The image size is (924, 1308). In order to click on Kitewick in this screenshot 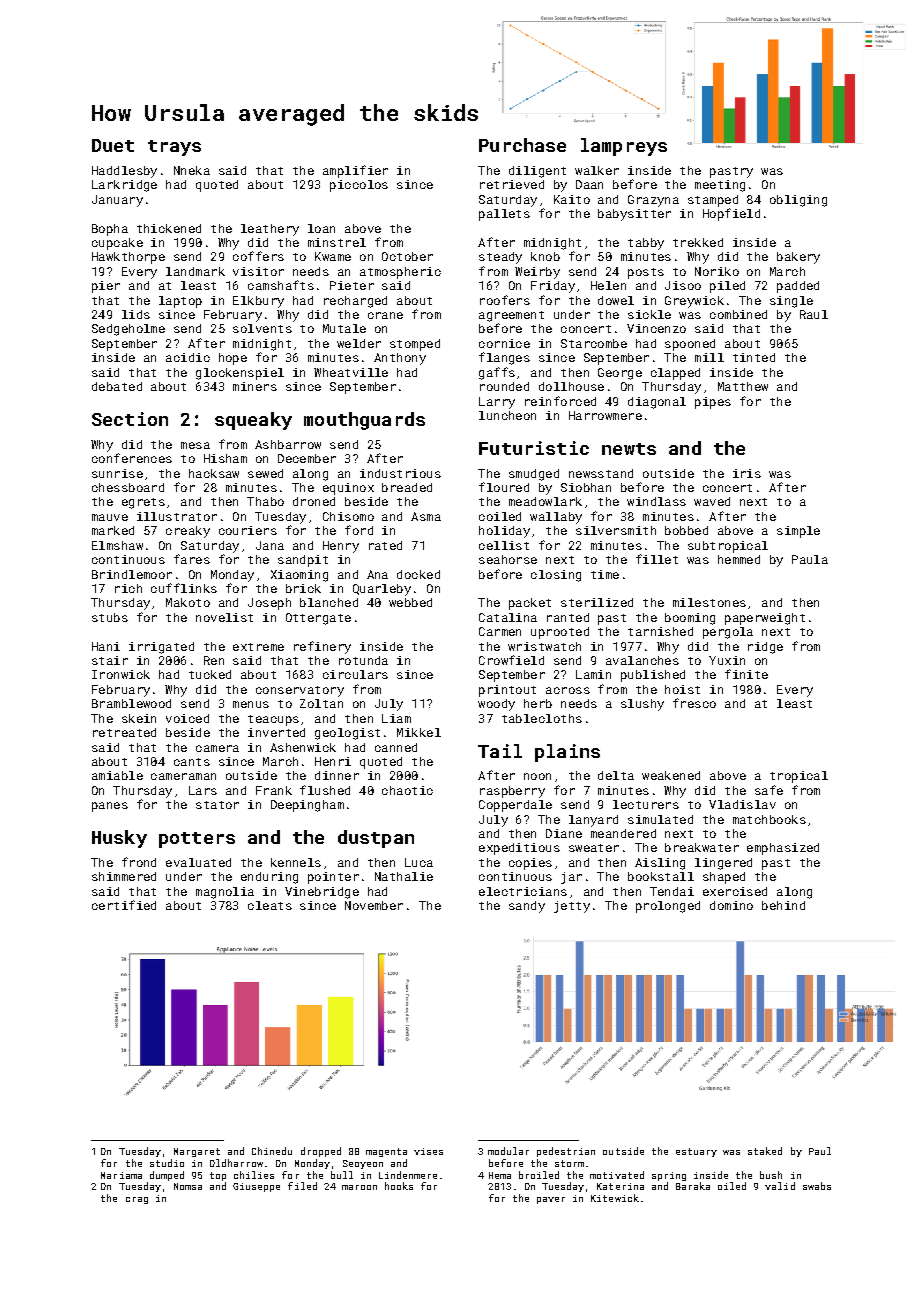, I will do `click(615, 1198)`.
